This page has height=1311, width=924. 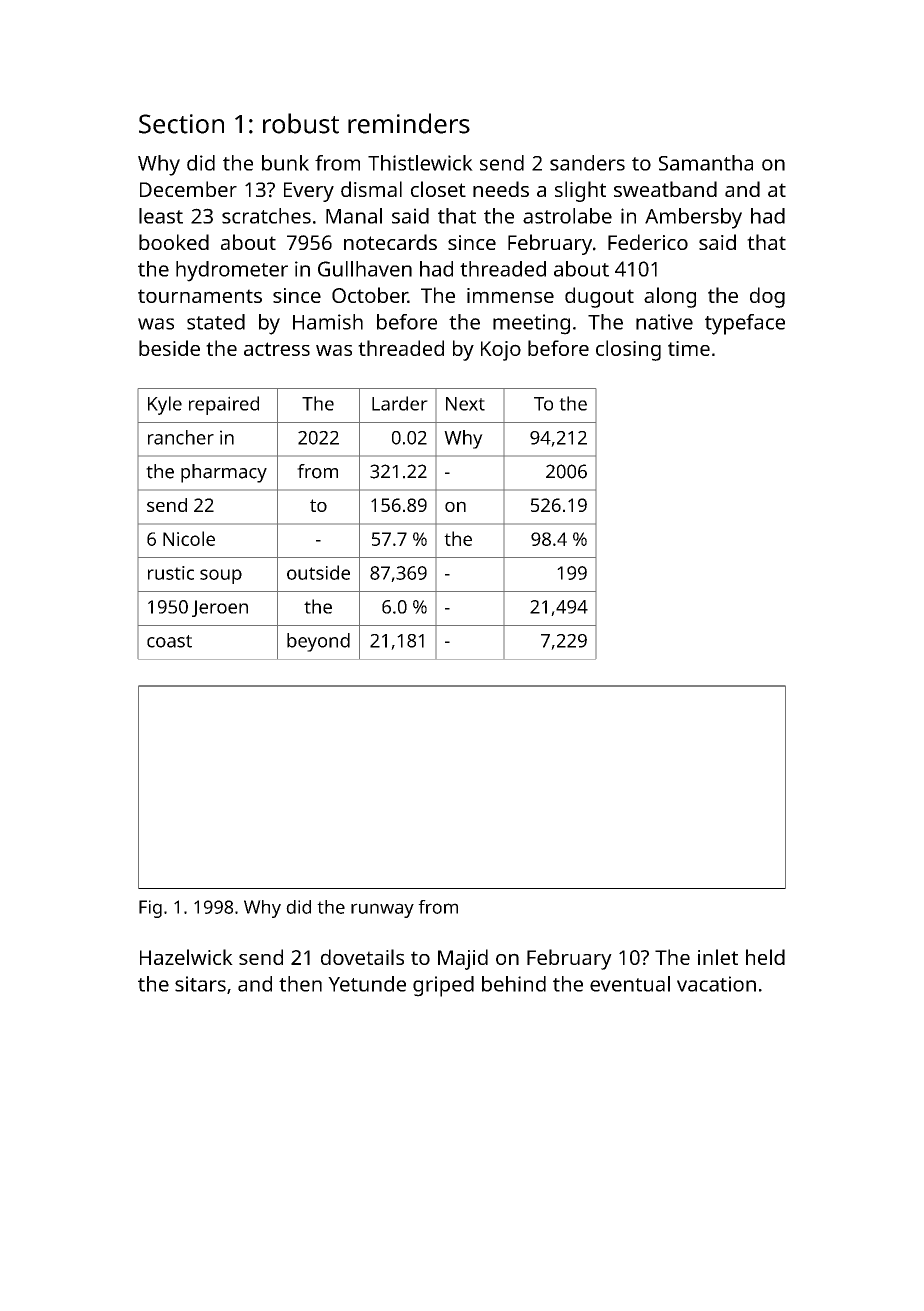 I want to click on hydrometer, so click(x=232, y=271).
